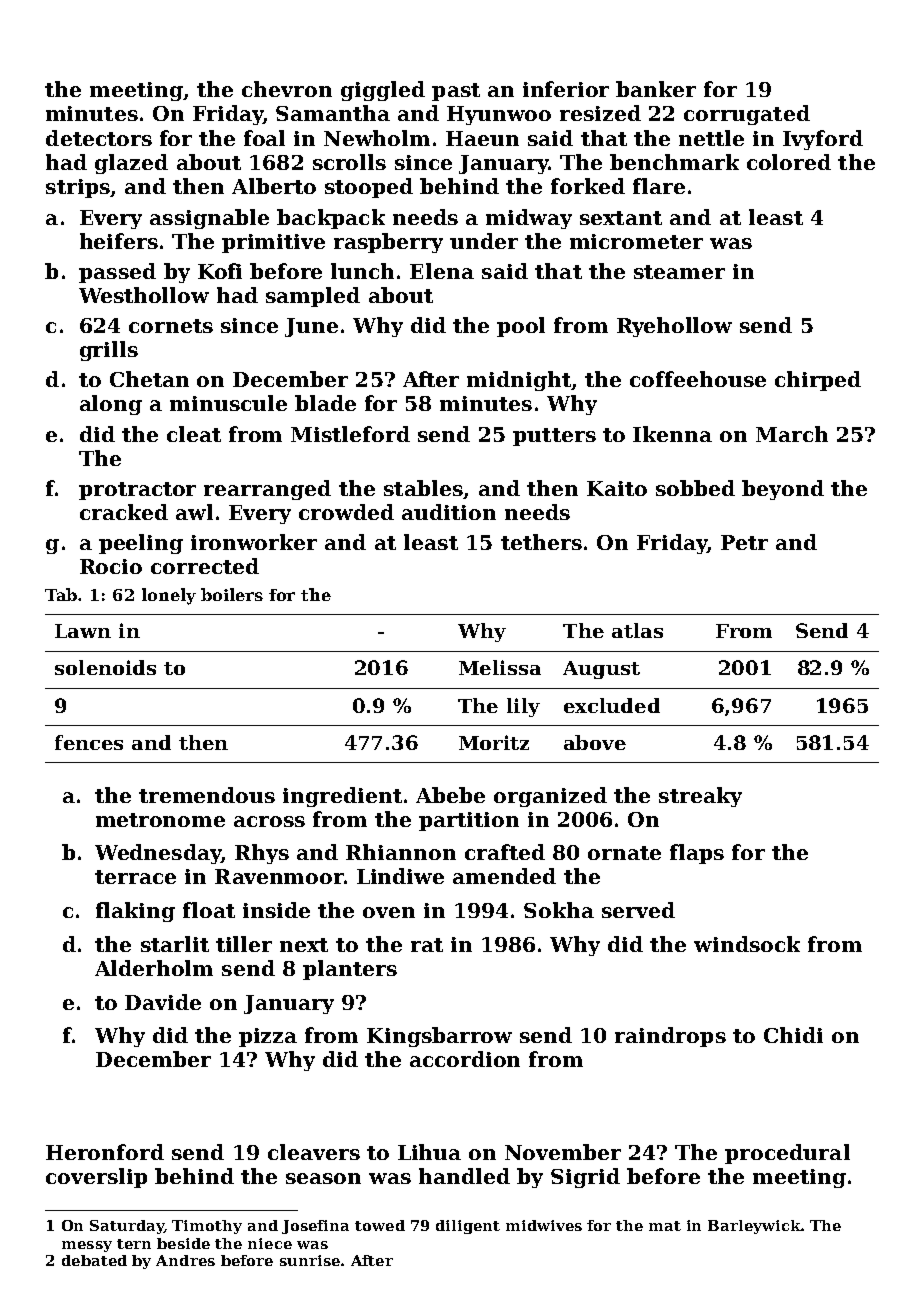 Image resolution: width=924 pixels, height=1314 pixels. What do you see at coordinates (346, 512) in the screenshot?
I see `crowded` at bounding box center [346, 512].
